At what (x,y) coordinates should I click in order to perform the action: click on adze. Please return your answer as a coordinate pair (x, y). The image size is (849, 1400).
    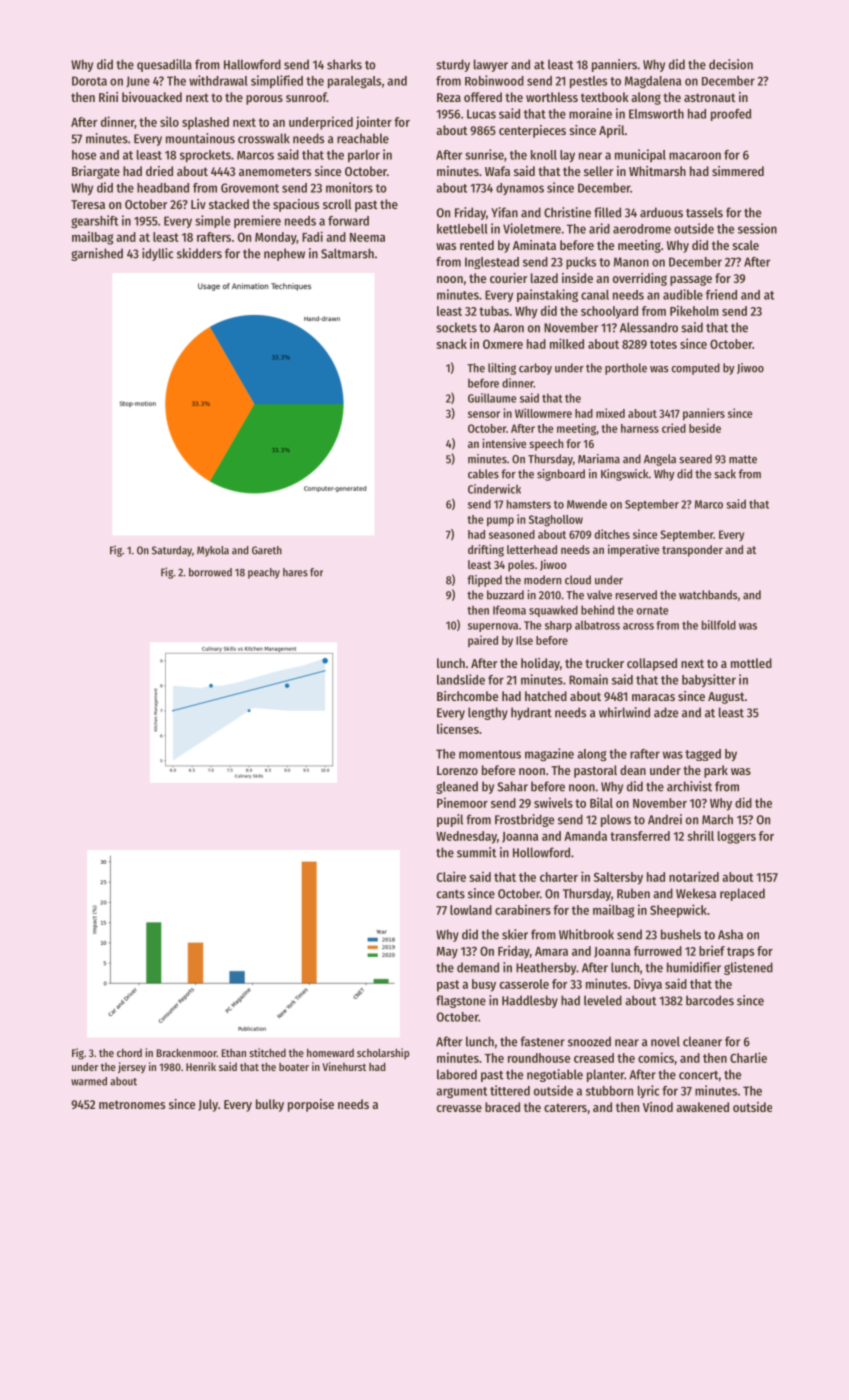
    Looking at the image, I should click on (666, 712).
